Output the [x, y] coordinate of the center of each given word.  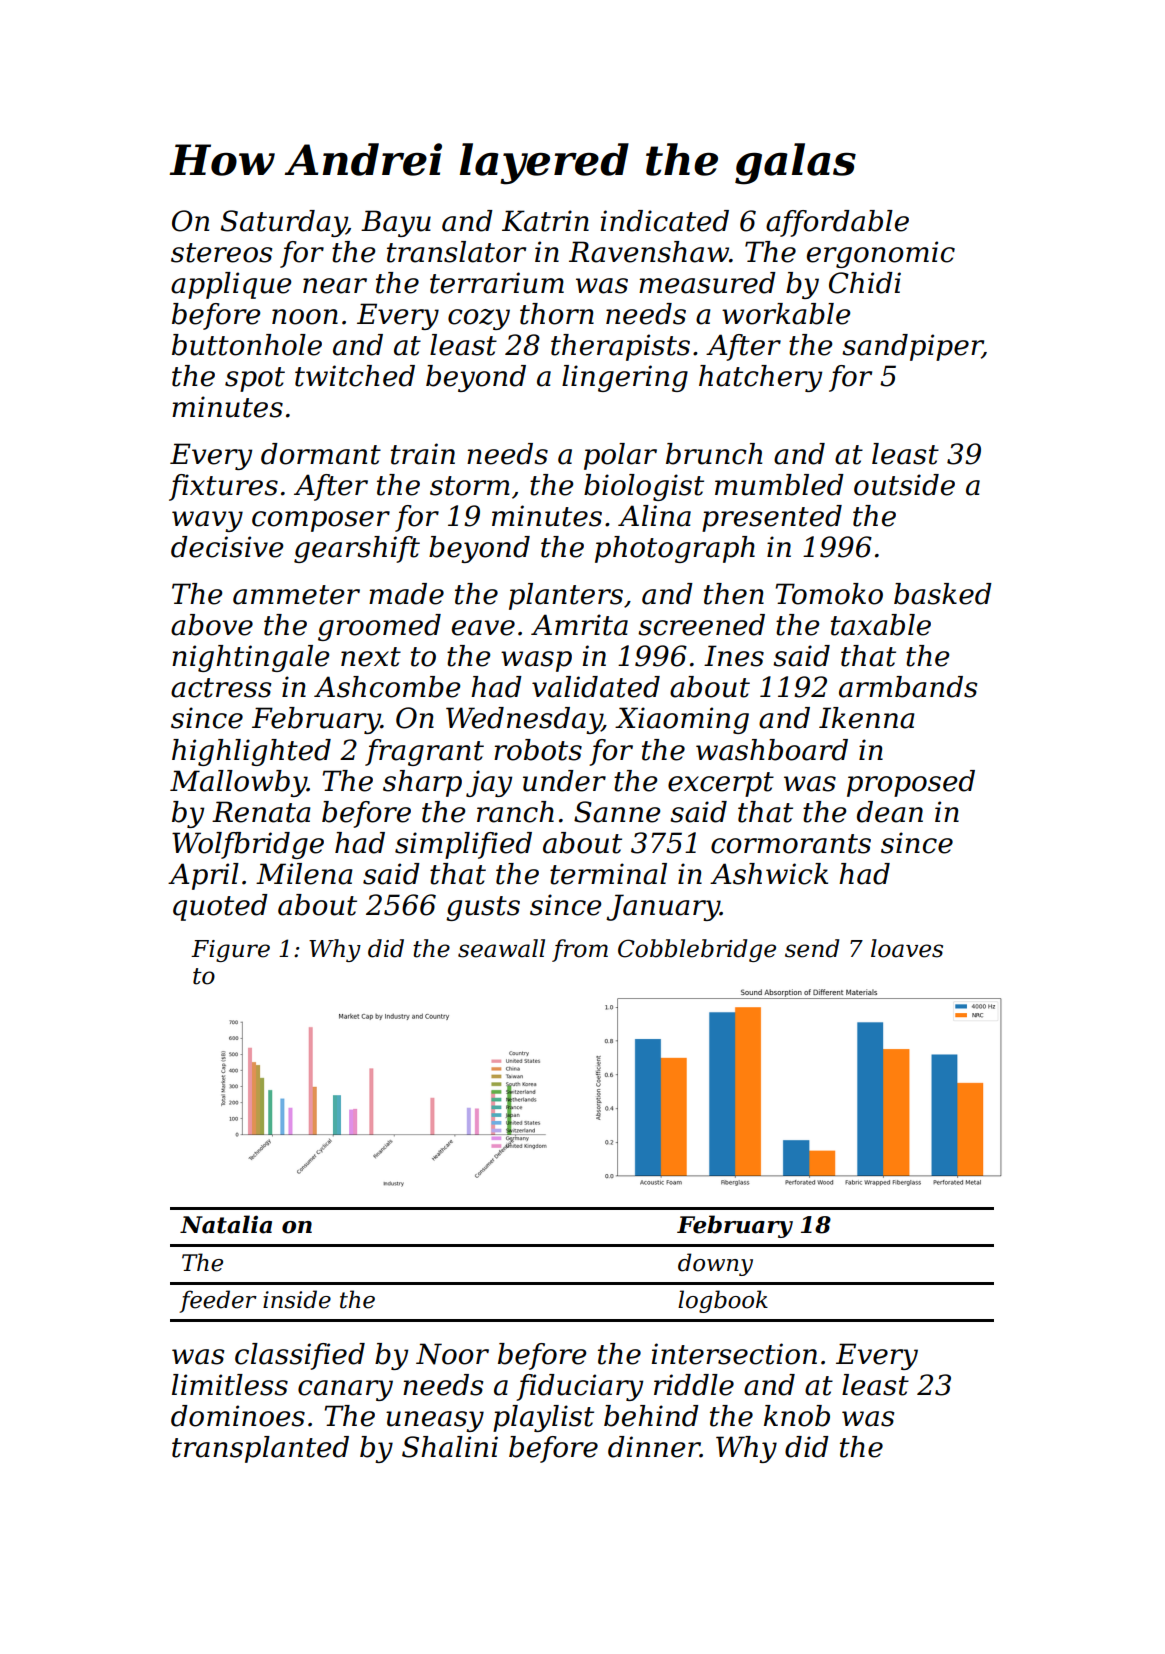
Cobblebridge [697, 950]
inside [297, 1299]
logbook [723, 1301]
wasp [536, 661]
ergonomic [881, 254]
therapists [620, 347]
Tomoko [829, 594]
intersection [734, 1354]
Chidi [865, 283]
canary [345, 1390]
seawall [501, 948]
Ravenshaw [649, 252]
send [812, 948]
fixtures [223, 487]
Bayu [396, 223]
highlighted [251, 752]
